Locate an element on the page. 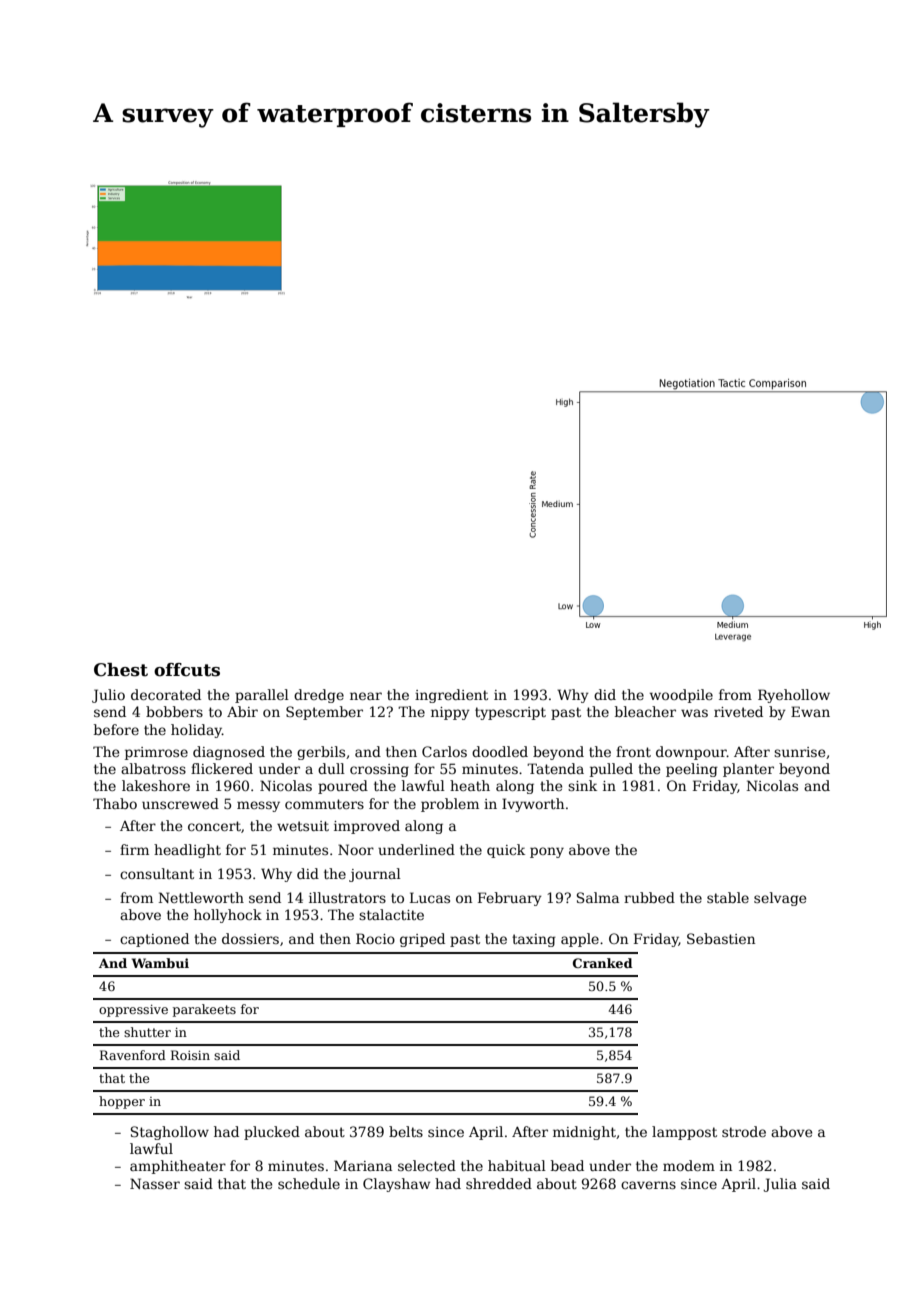 The height and width of the page is (1308, 924). taxing is located at coordinates (534, 940).
